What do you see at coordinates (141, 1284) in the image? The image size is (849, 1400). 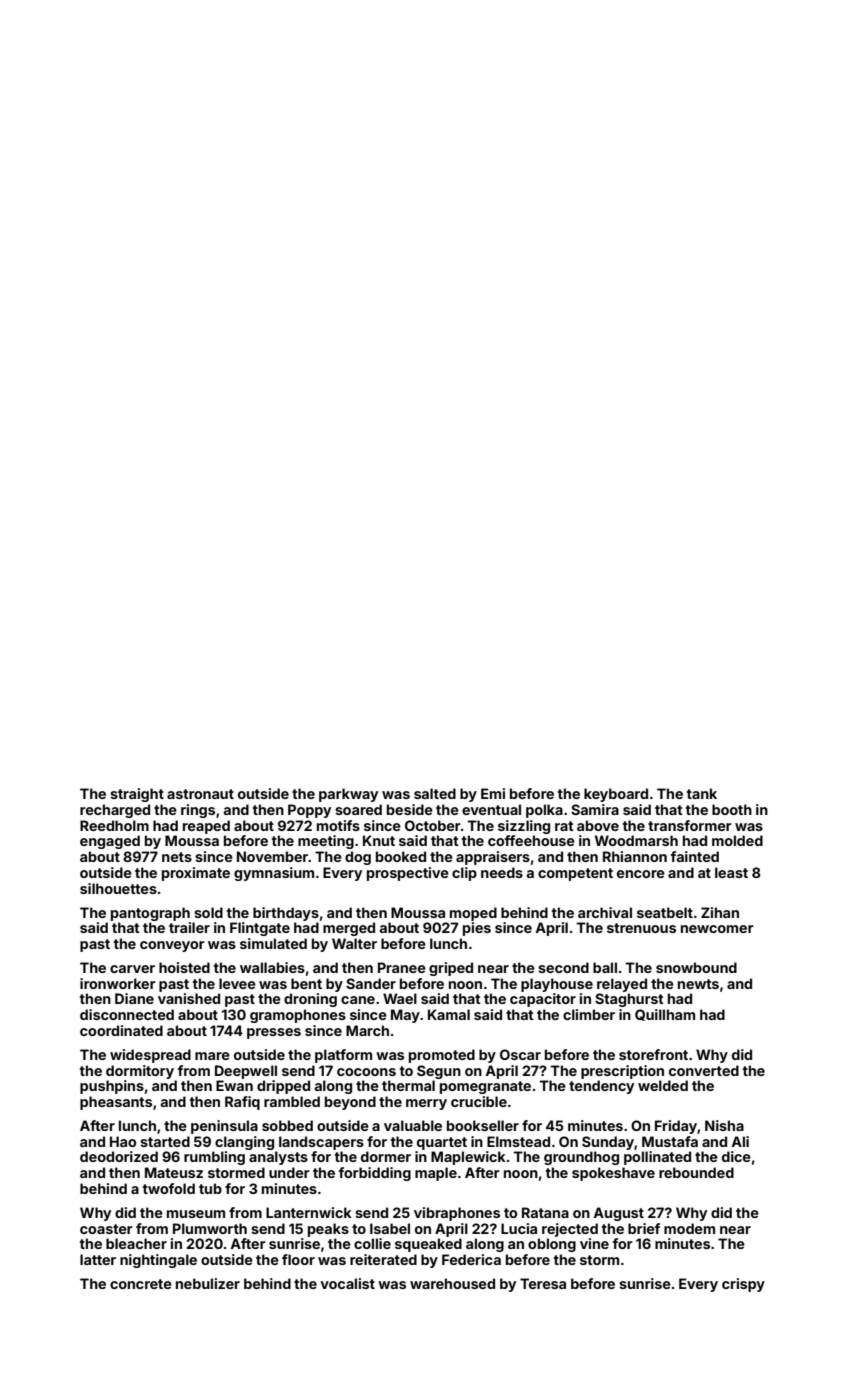 I see `concrete` at bounding box center [141, 1284].
